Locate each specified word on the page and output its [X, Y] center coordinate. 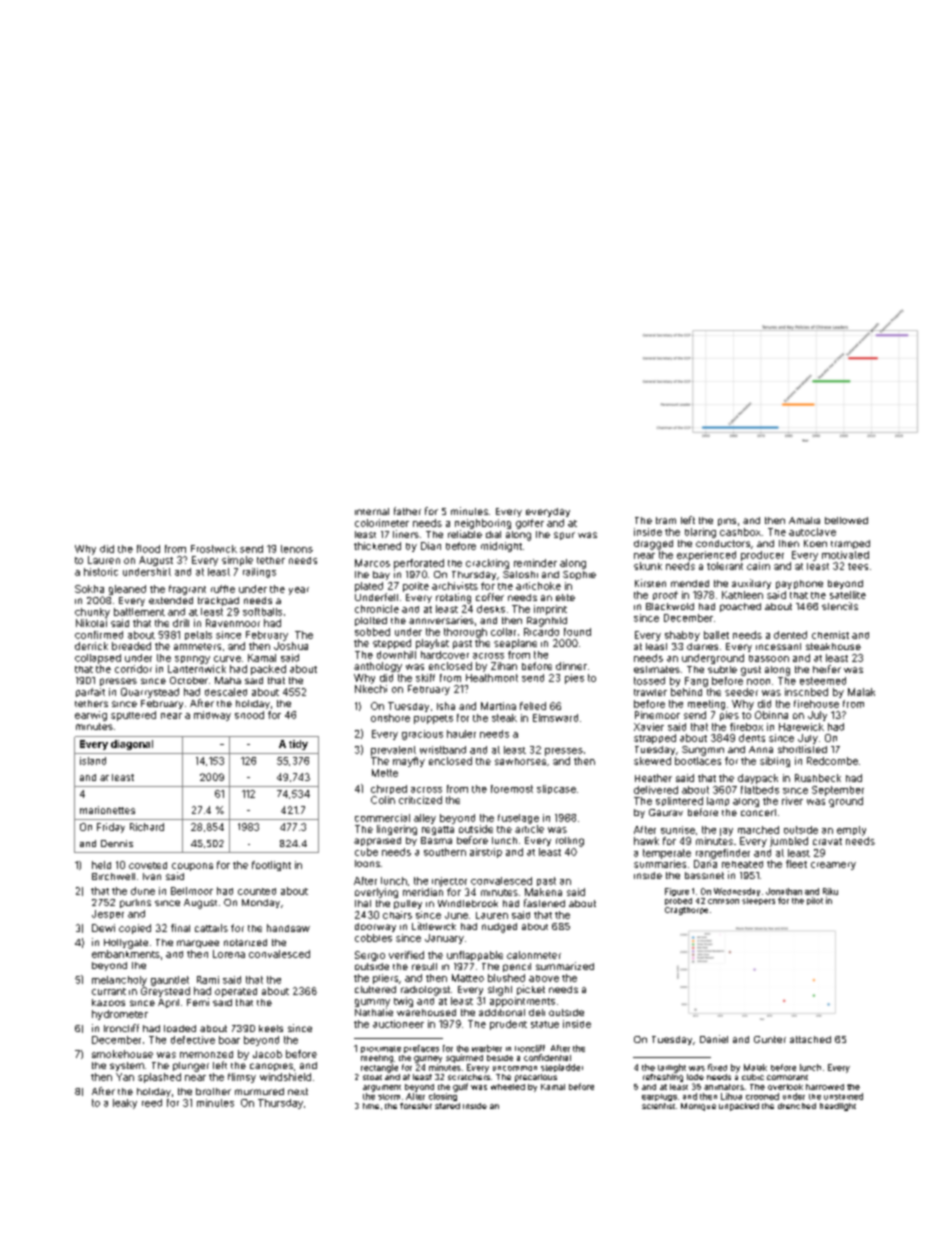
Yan [125, 1077]
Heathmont [492, 678]
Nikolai [91, 623]
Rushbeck [818, 778]
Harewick [801, 727]
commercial [382, 818]
